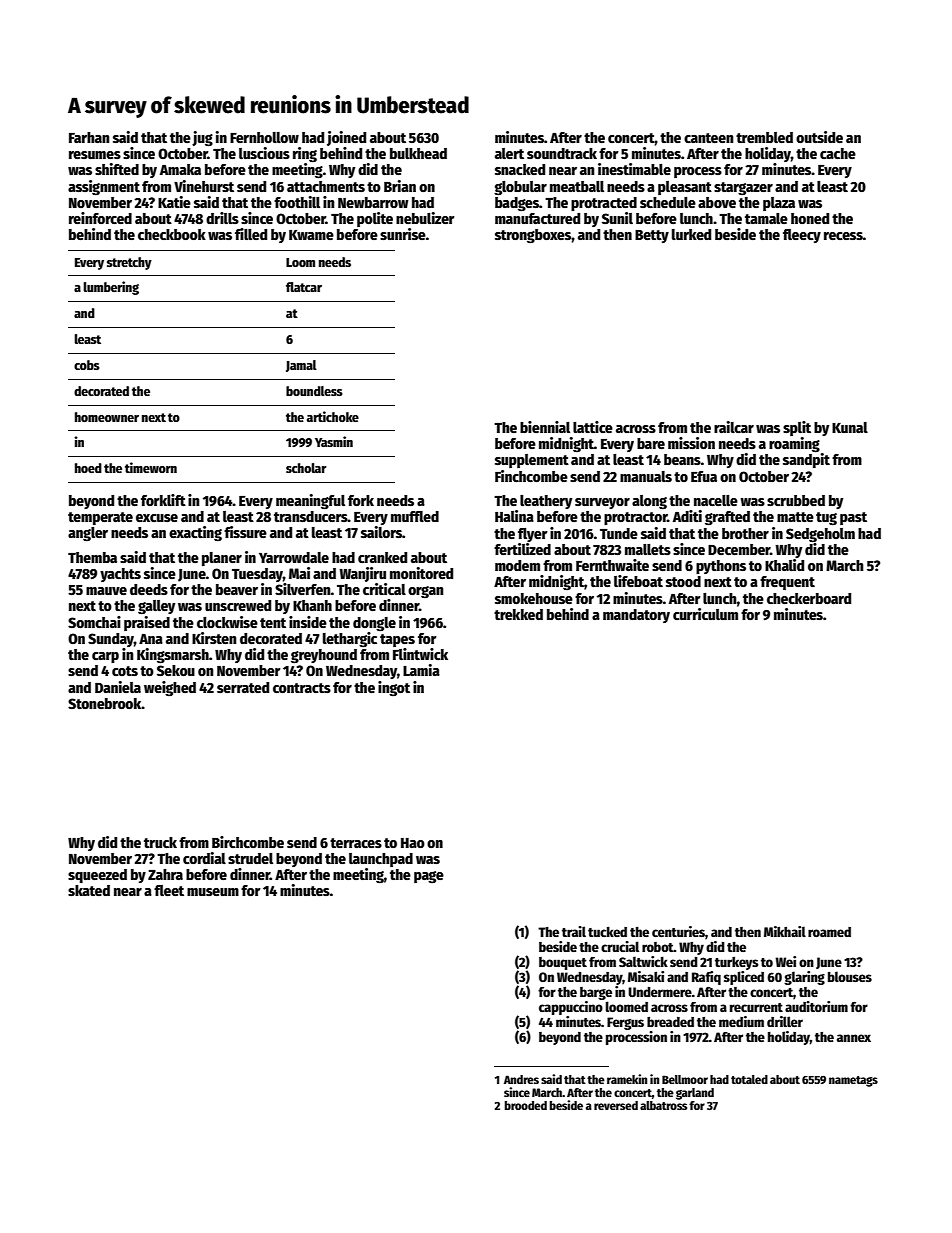 The width and height of the document is (952, 1233). Describe the element at coordinates (302, 688) in the document. I see `contracts` at that location.
